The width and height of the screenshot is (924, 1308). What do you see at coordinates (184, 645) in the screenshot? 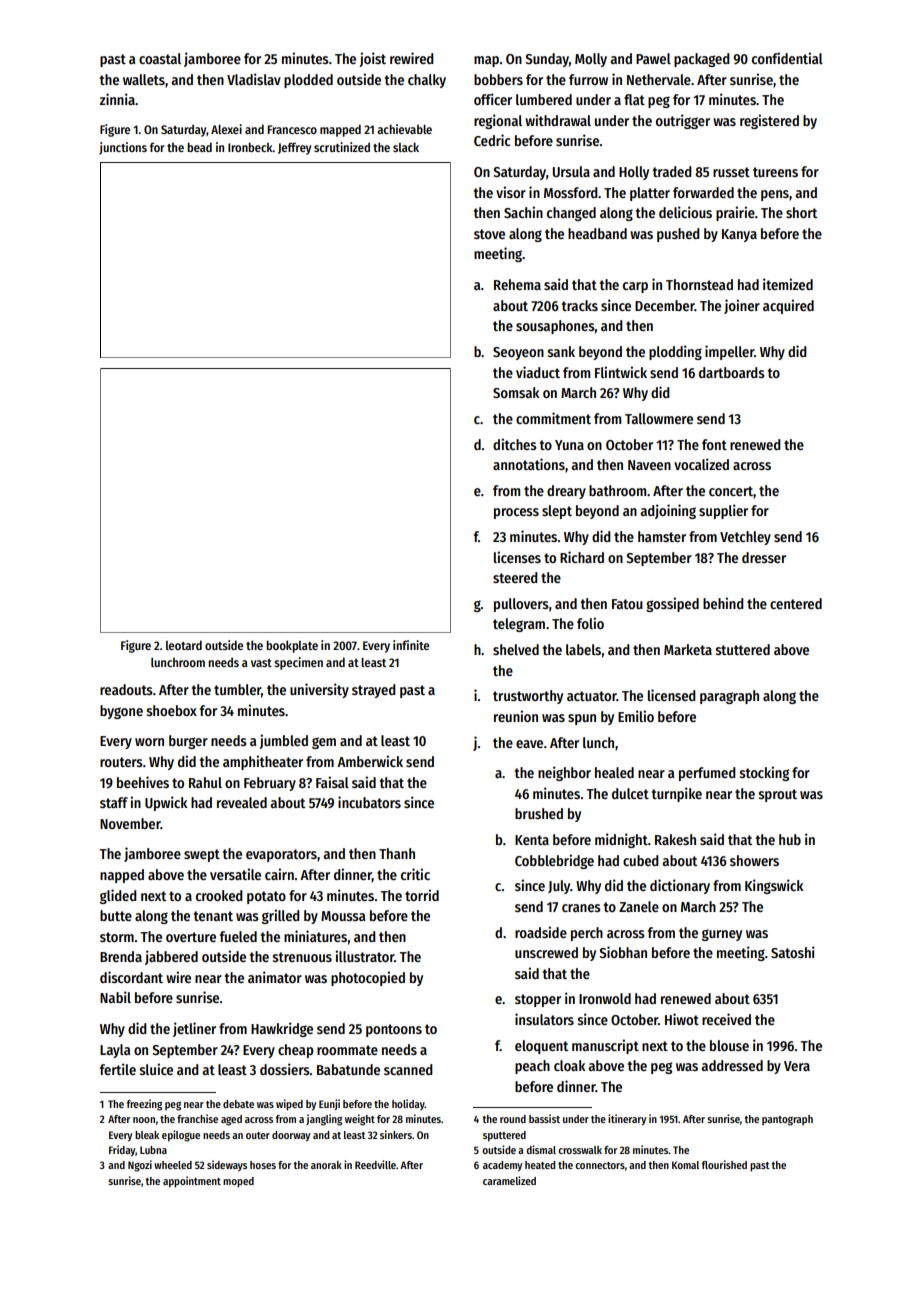
I see `leotard` at bounding box center [184, 645].
